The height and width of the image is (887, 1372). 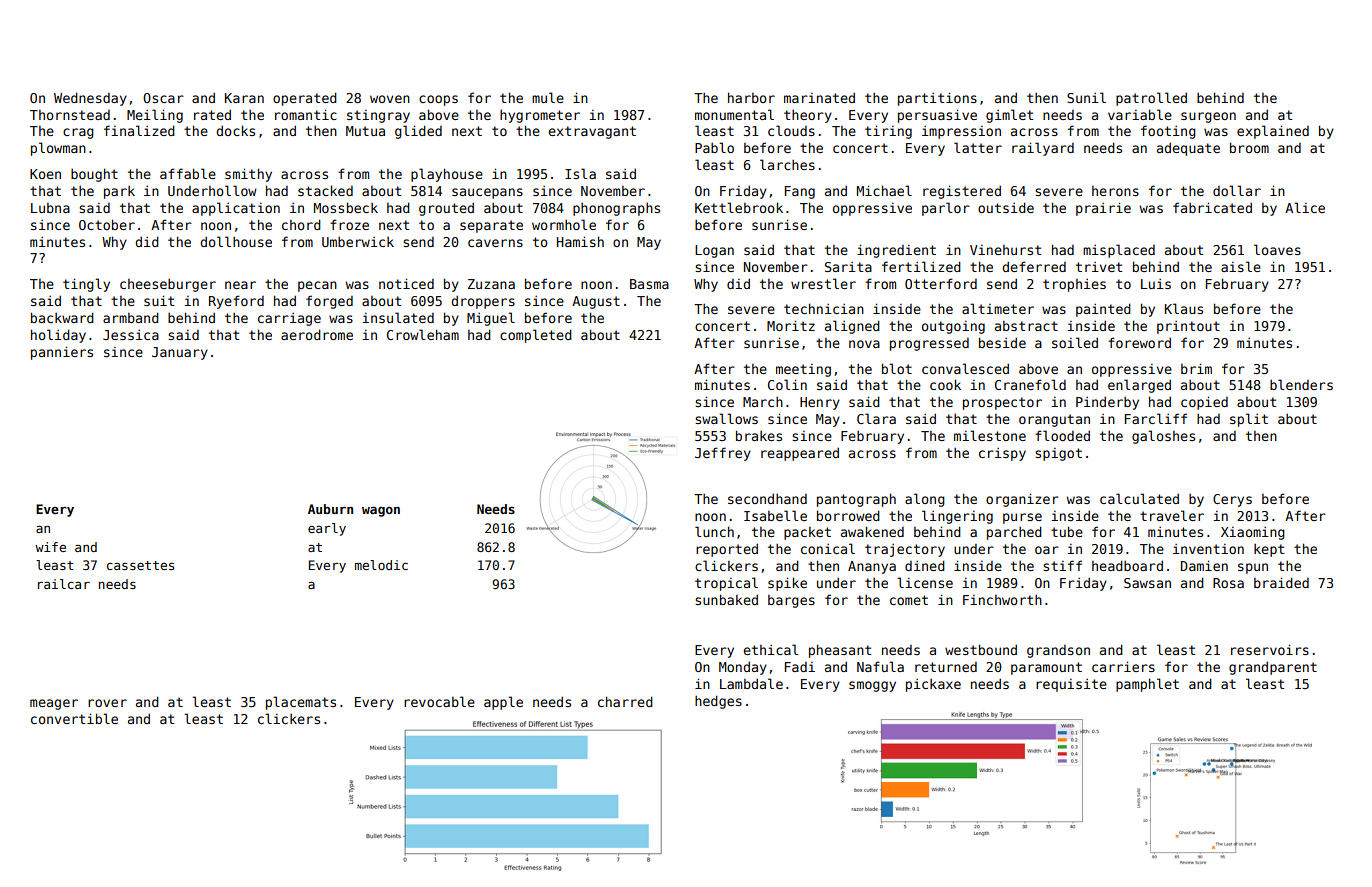 I want to click on mule, so click(x=548, y=97).
